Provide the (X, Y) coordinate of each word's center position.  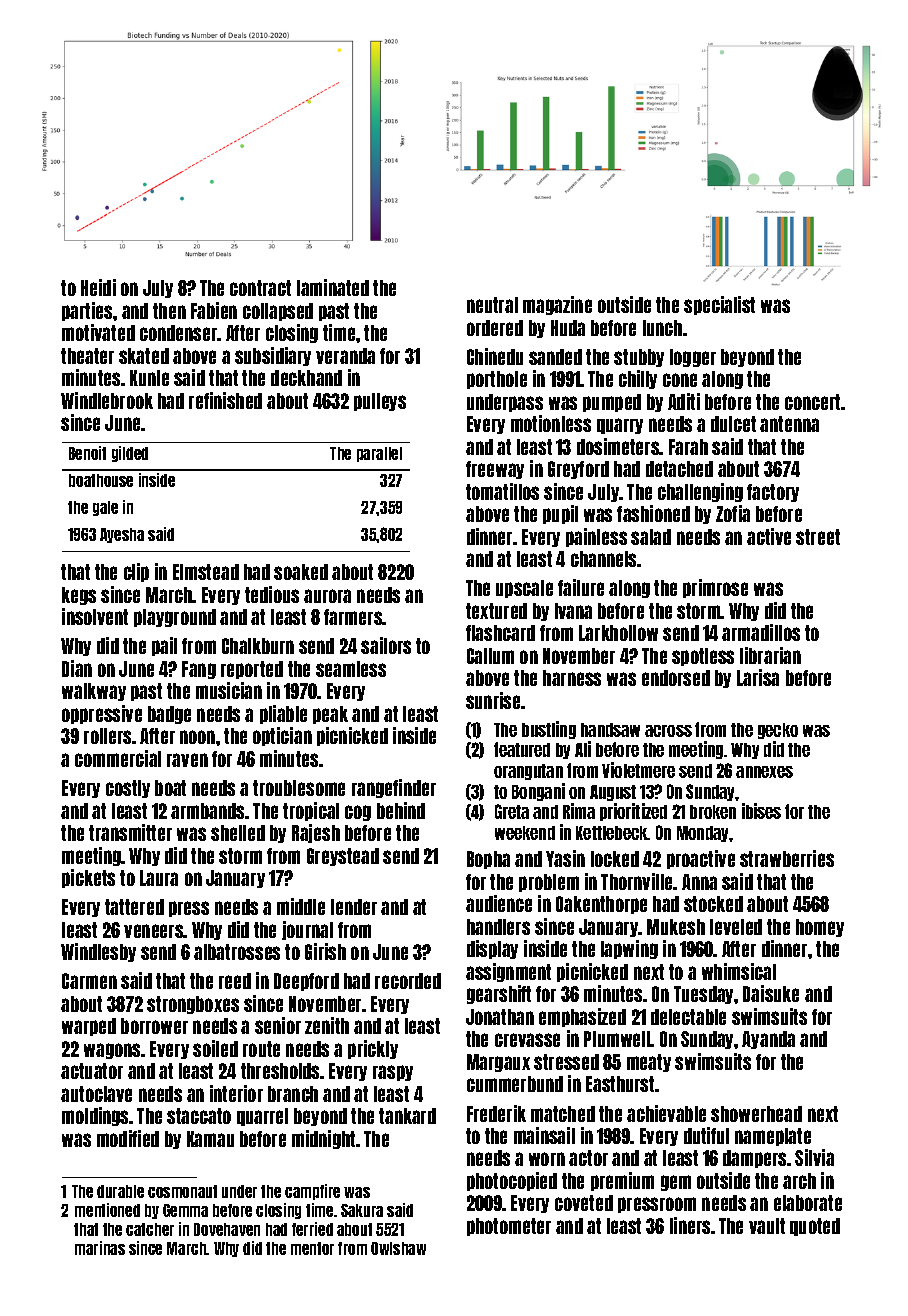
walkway (94, 692)
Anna (699, 882)
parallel (379, 454)
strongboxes (193, 1005)
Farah (688, 447)
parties (88, 311)
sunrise (493, 700)
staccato (199, 1116)
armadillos (761, 632)
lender (354, 907)
